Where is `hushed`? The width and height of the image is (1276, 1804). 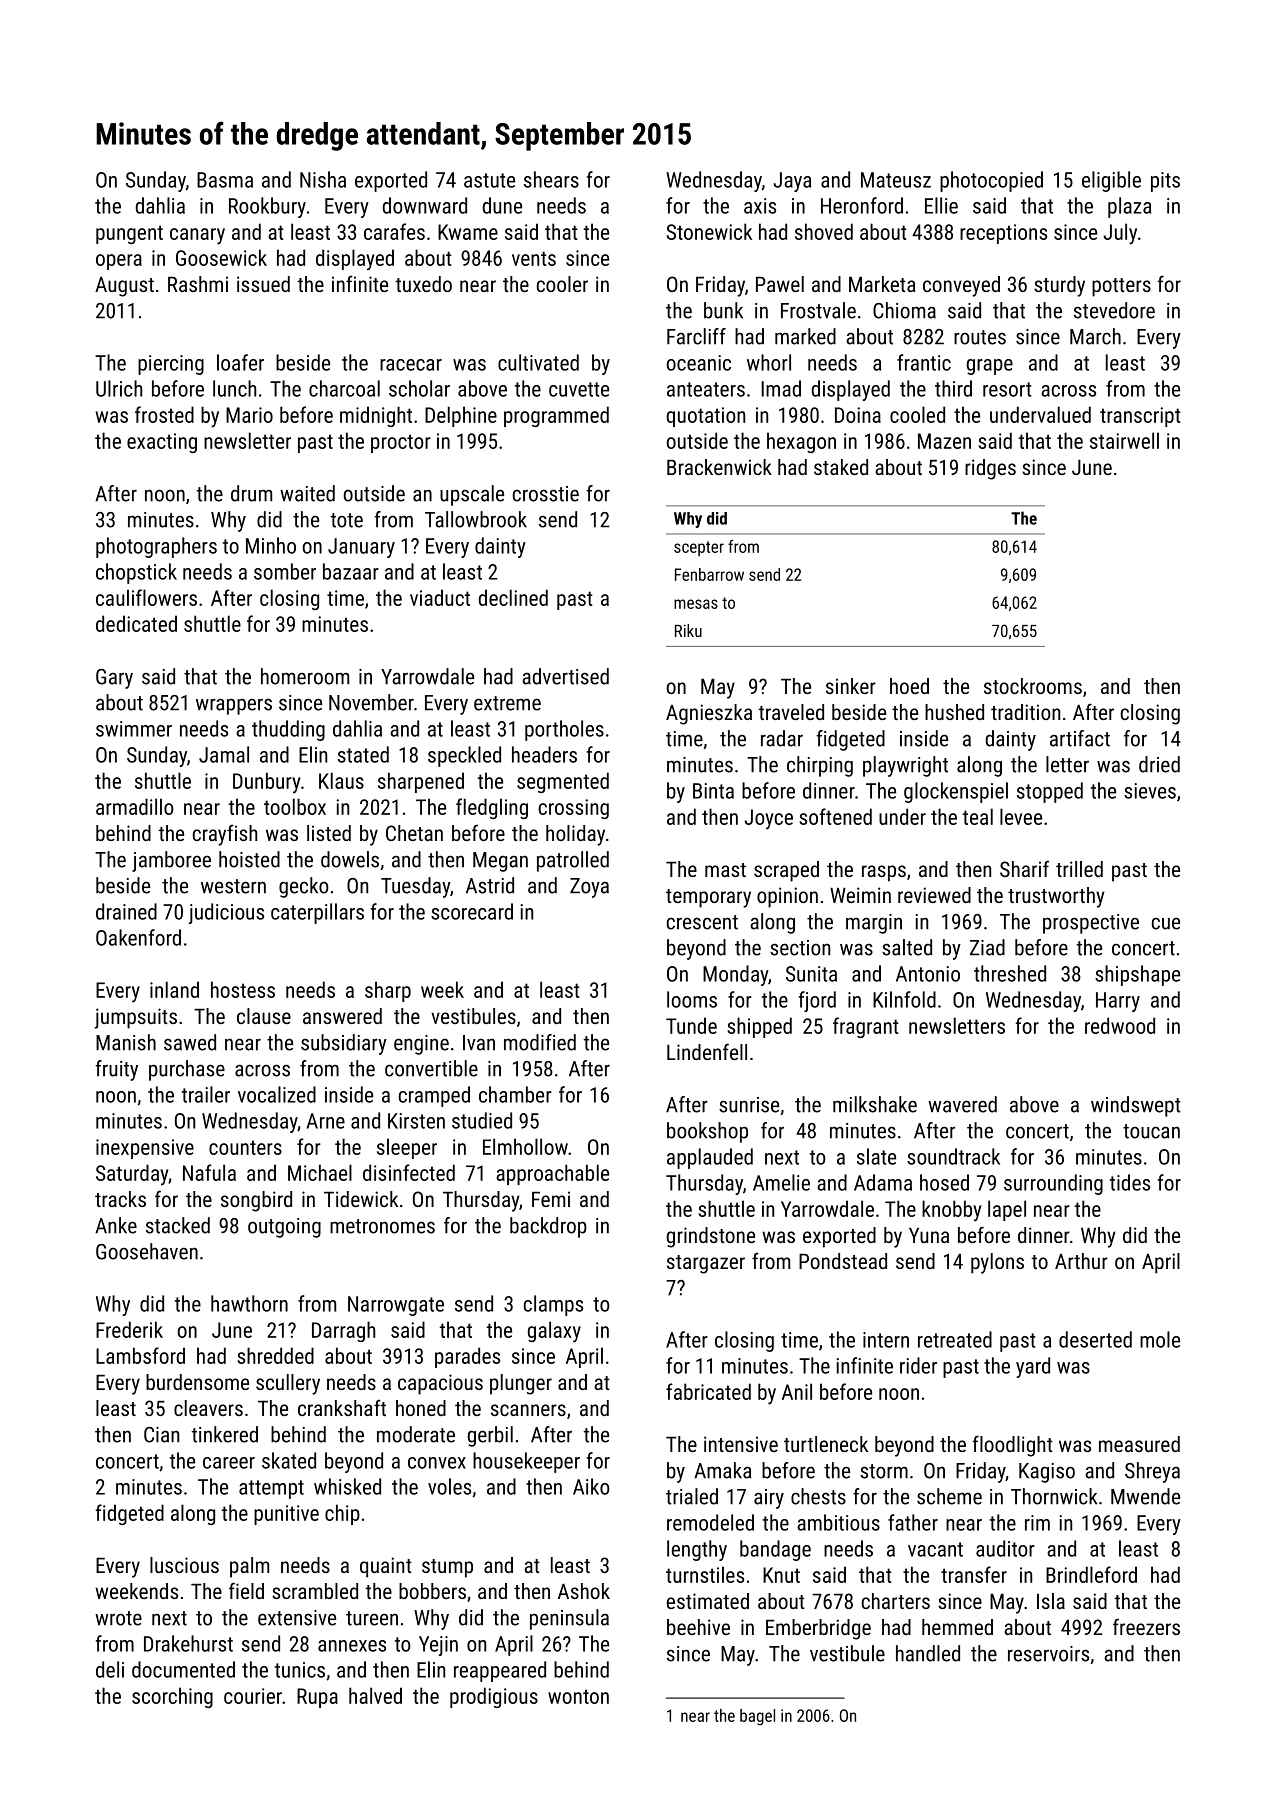 hushed is located at coordinates (954, 712).
